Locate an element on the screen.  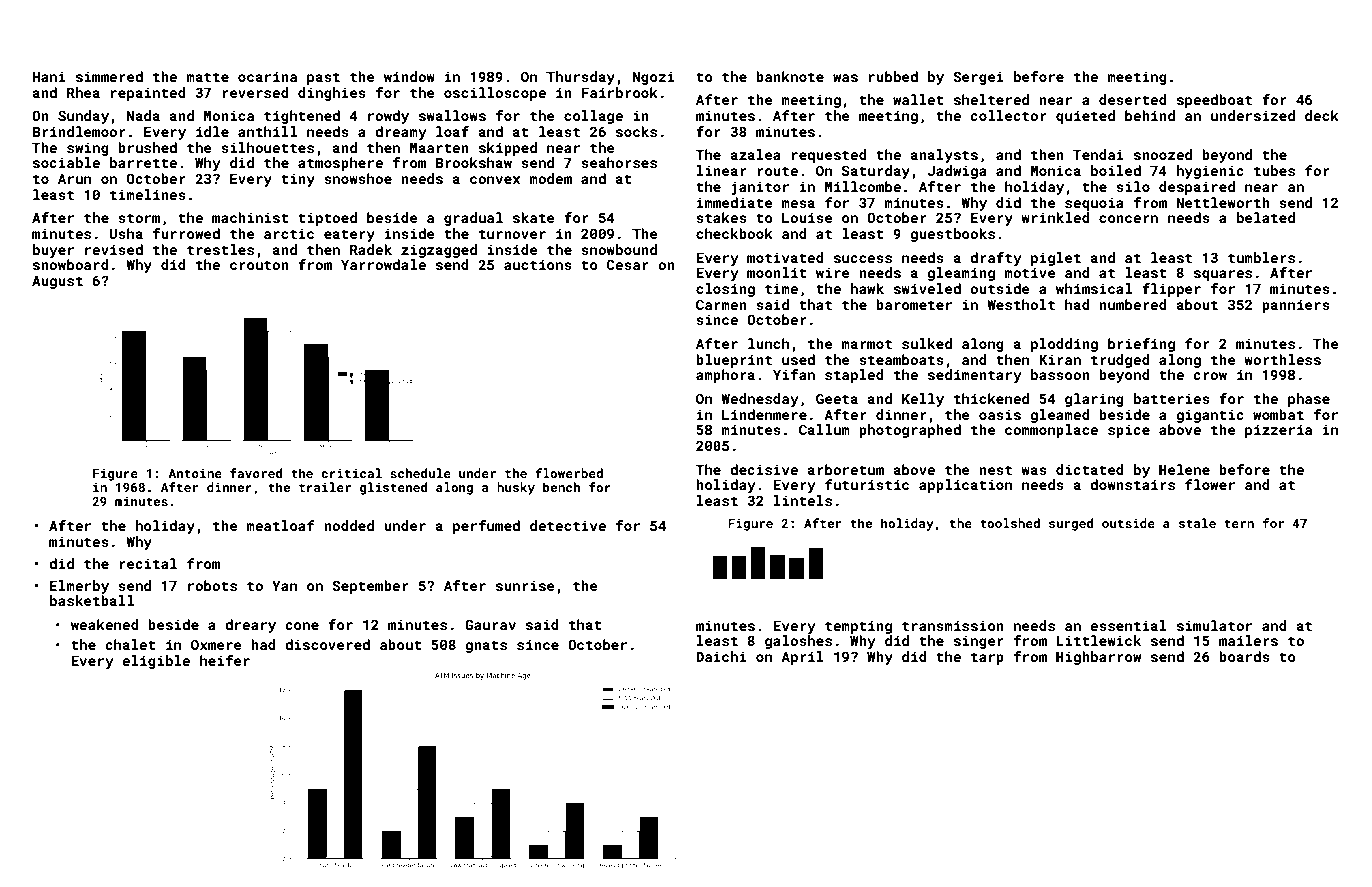
glistened is located at coordinates (393, 488).
